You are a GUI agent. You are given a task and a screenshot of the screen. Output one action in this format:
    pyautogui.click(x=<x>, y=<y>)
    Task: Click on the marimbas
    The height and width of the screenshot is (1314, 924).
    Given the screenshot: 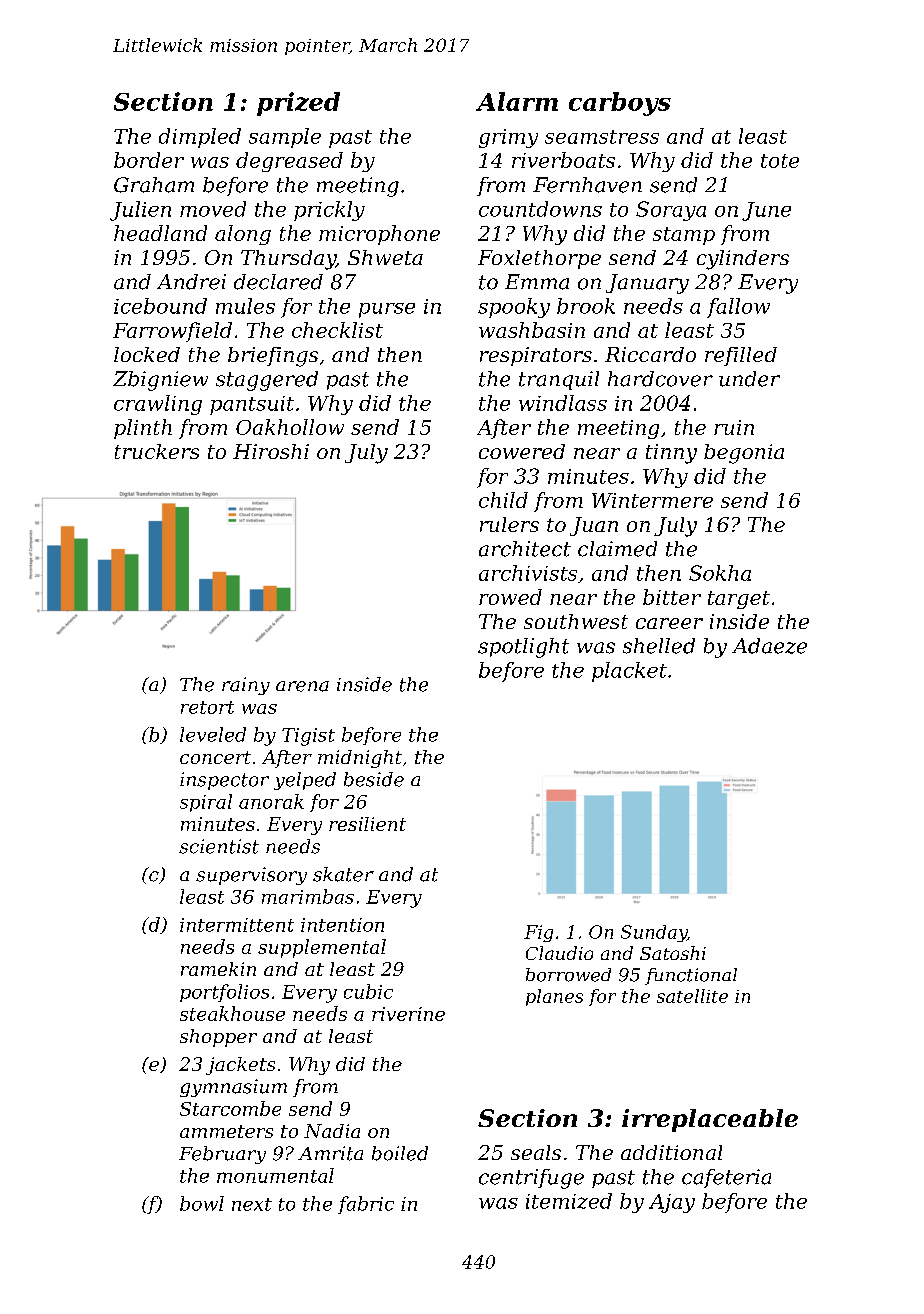 What is the action you would take?
    pyautogui.click(x=308, y=896)
